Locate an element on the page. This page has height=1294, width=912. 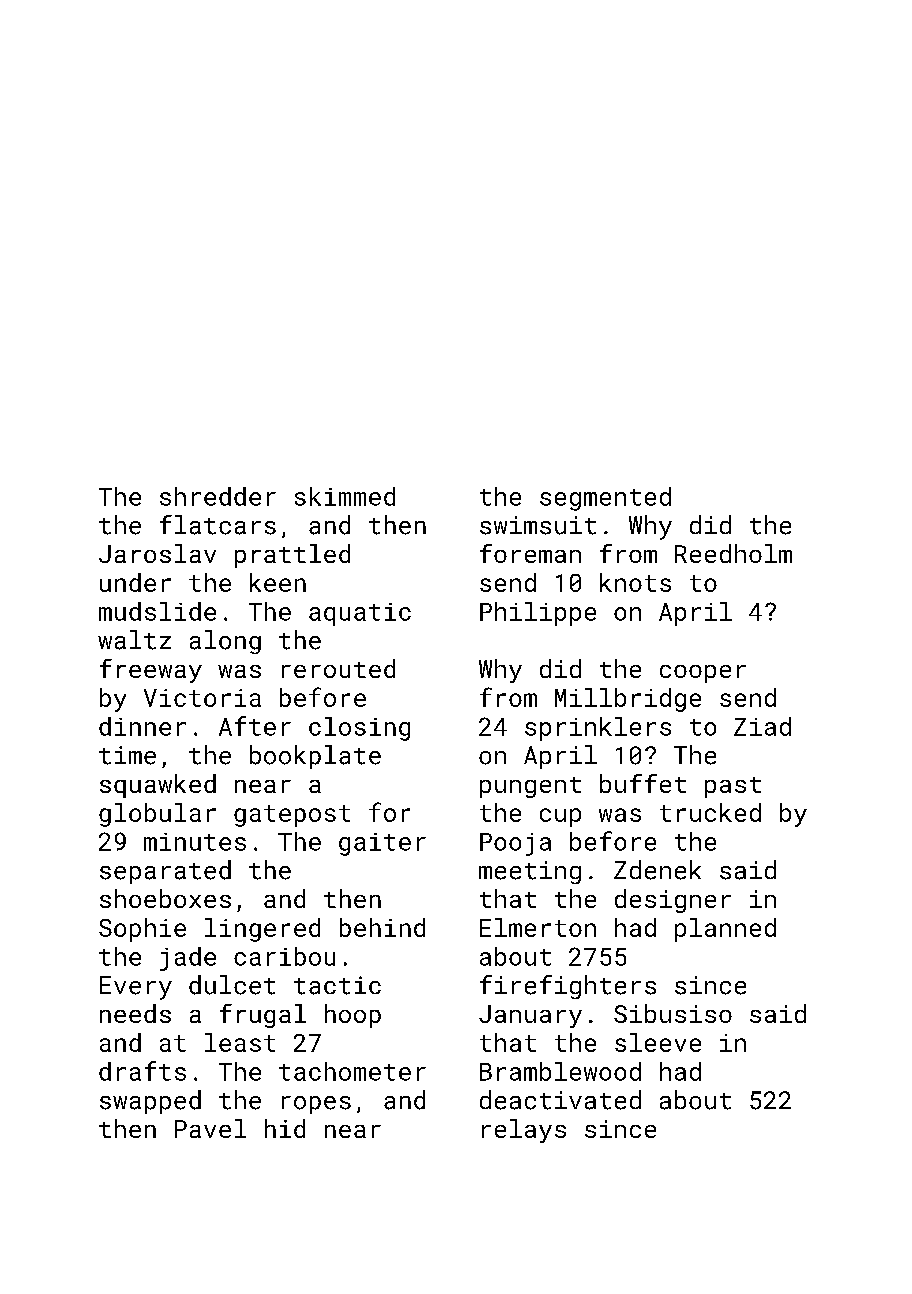
swapped is located at coordinates (150, 1102).
